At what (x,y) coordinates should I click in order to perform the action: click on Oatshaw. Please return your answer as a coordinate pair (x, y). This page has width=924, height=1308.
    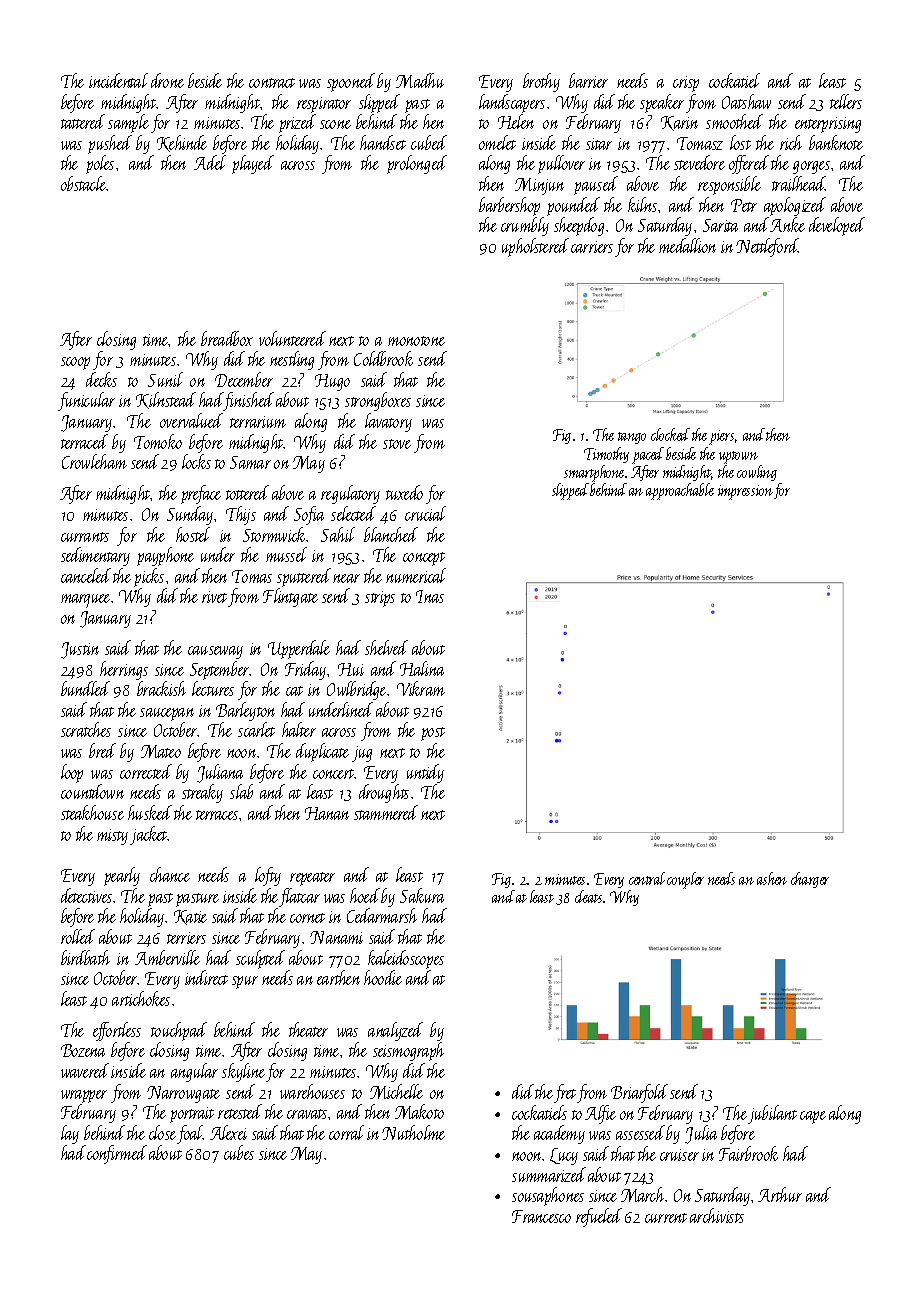
    Looking at the image, I should click on (746, 101).
